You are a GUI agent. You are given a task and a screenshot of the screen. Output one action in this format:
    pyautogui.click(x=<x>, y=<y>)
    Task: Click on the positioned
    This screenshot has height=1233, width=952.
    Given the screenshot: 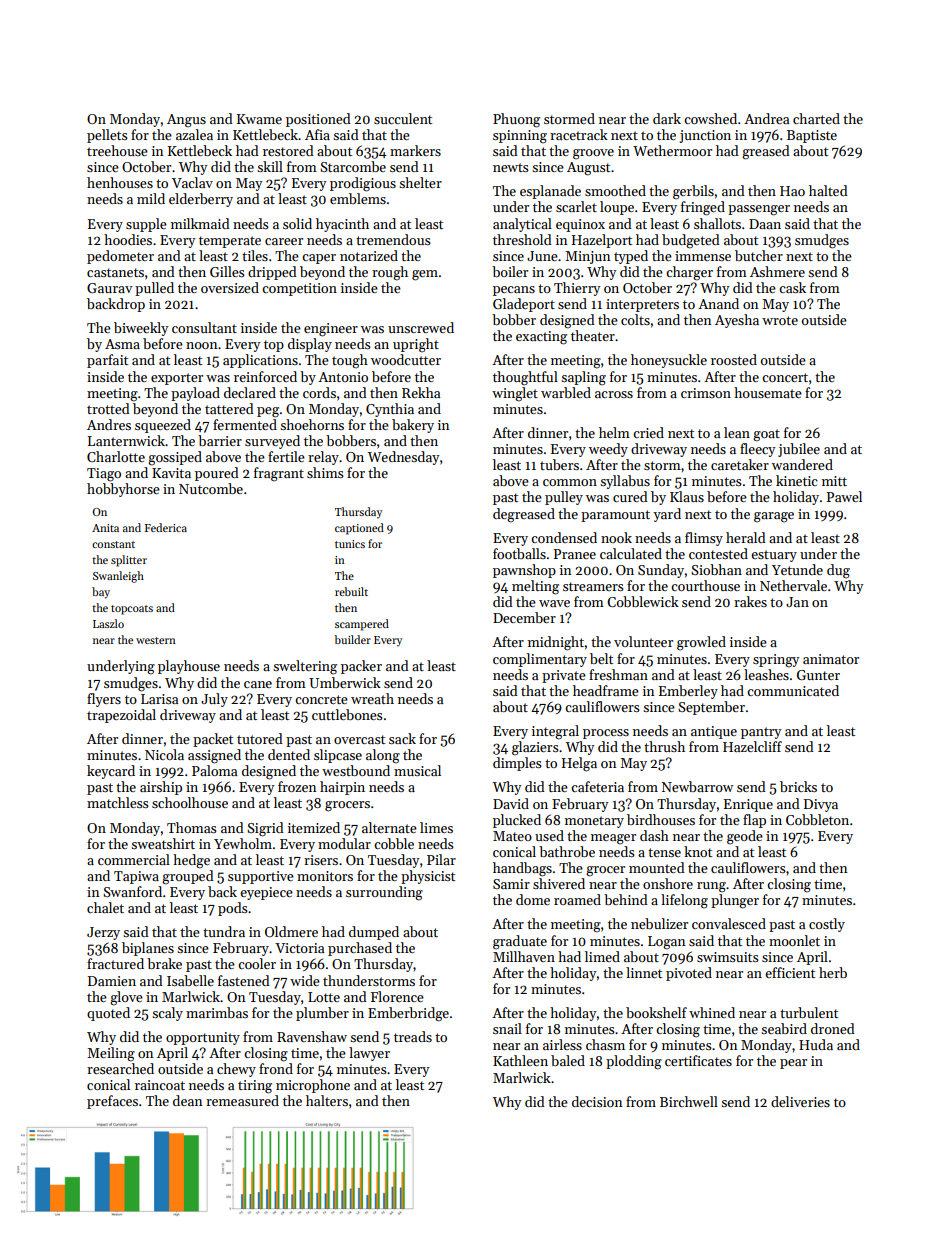 What is the action you would take?
    pyautogui.click(x=318, y=120)
